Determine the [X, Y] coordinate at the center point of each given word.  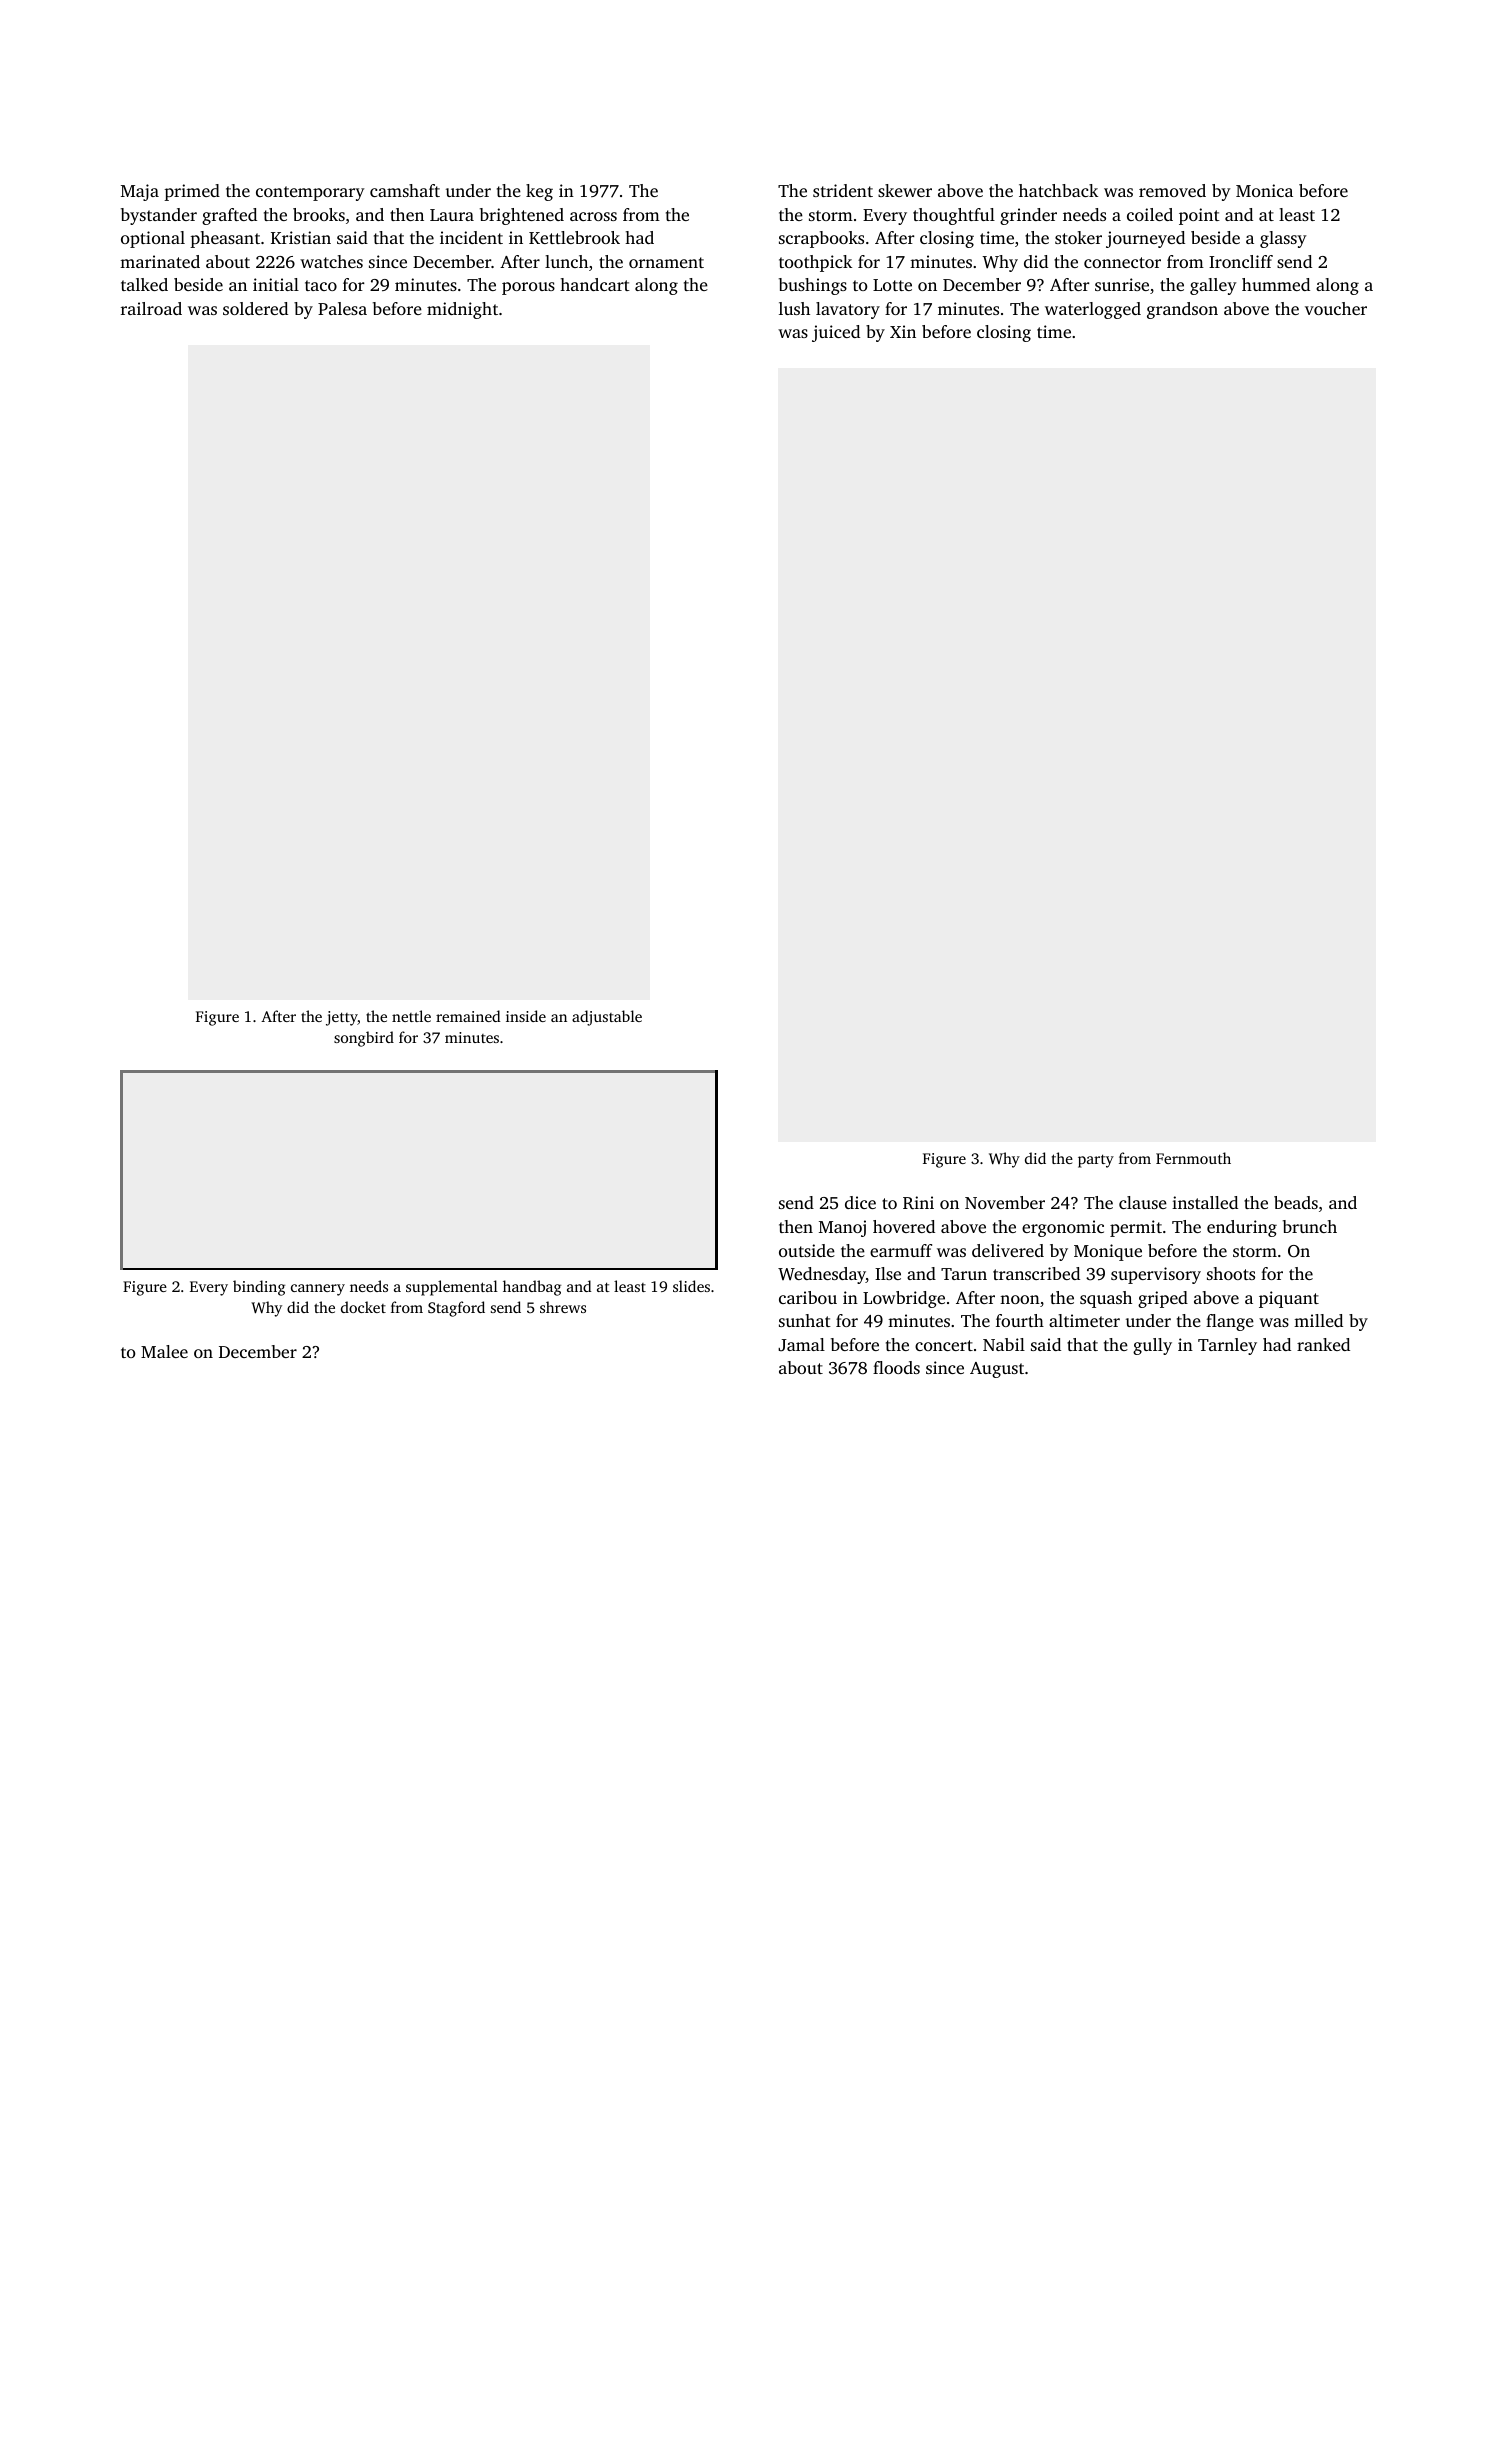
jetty [342, 1018]
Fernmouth [1193, 1158]
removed [1172, 190]
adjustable [607, 1018]
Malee [164, 1351]
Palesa [342, 308]
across [593, 216]
